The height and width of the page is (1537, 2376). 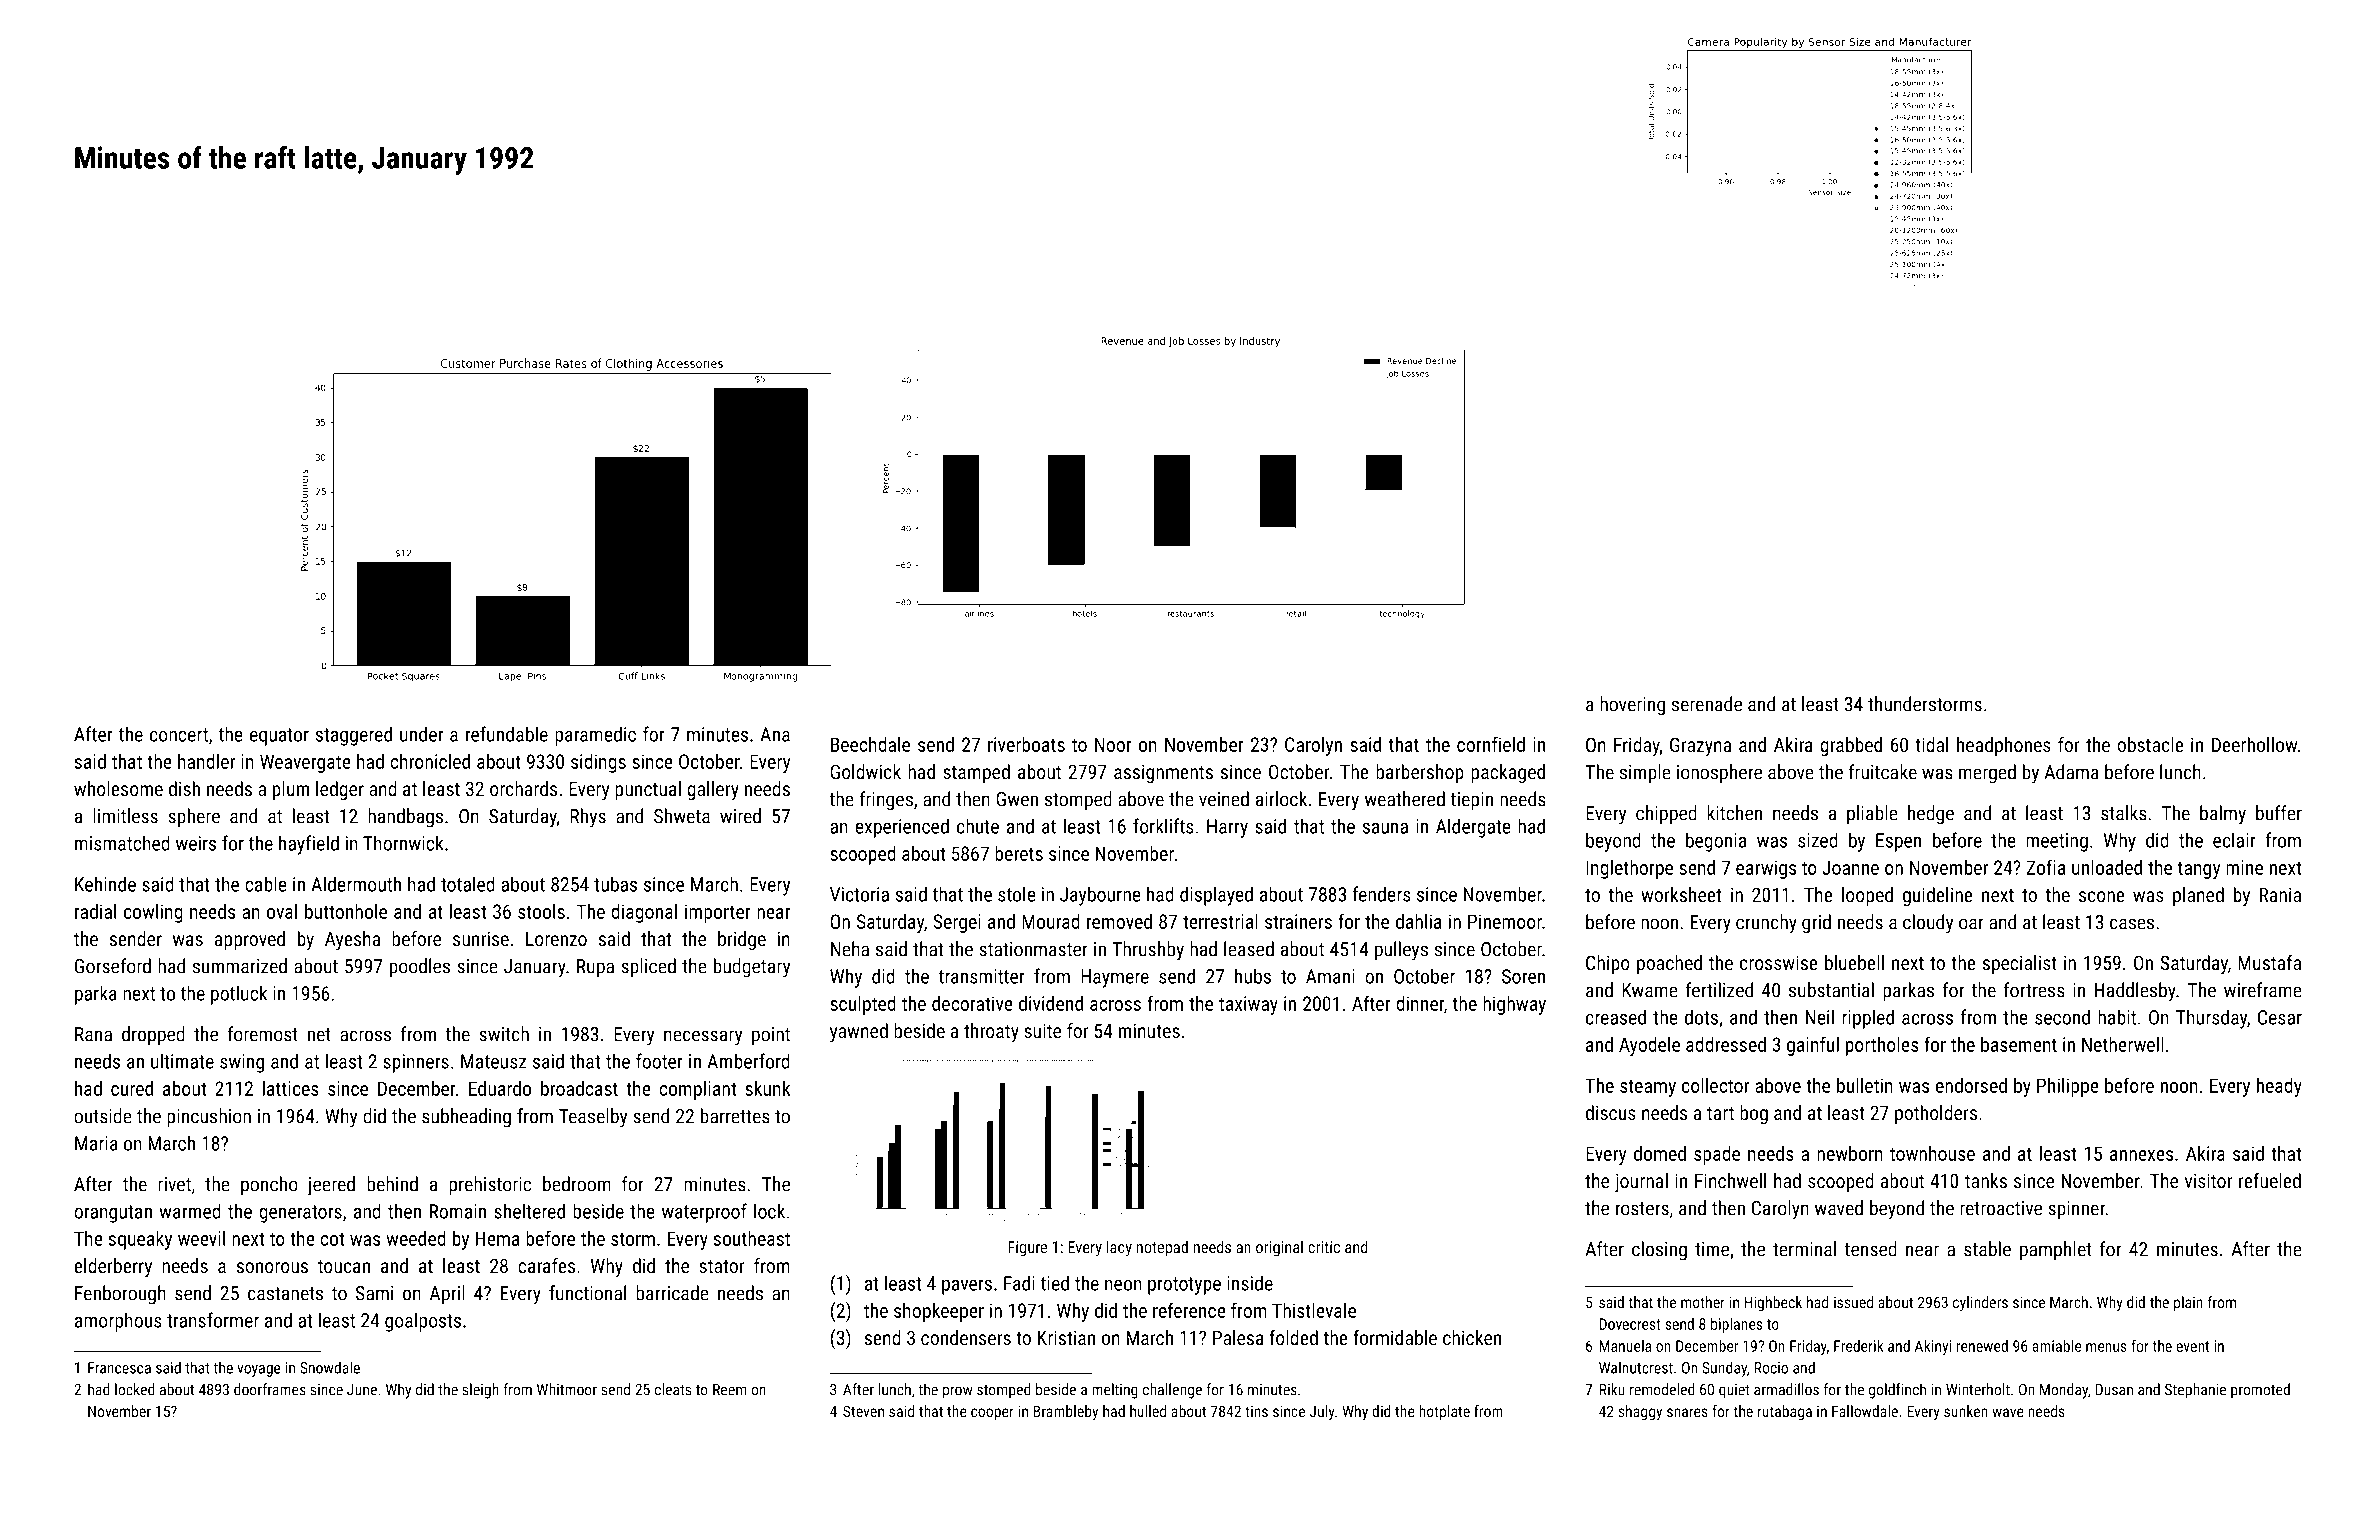 I want to click on poached, so click(x=1669, y=964).
